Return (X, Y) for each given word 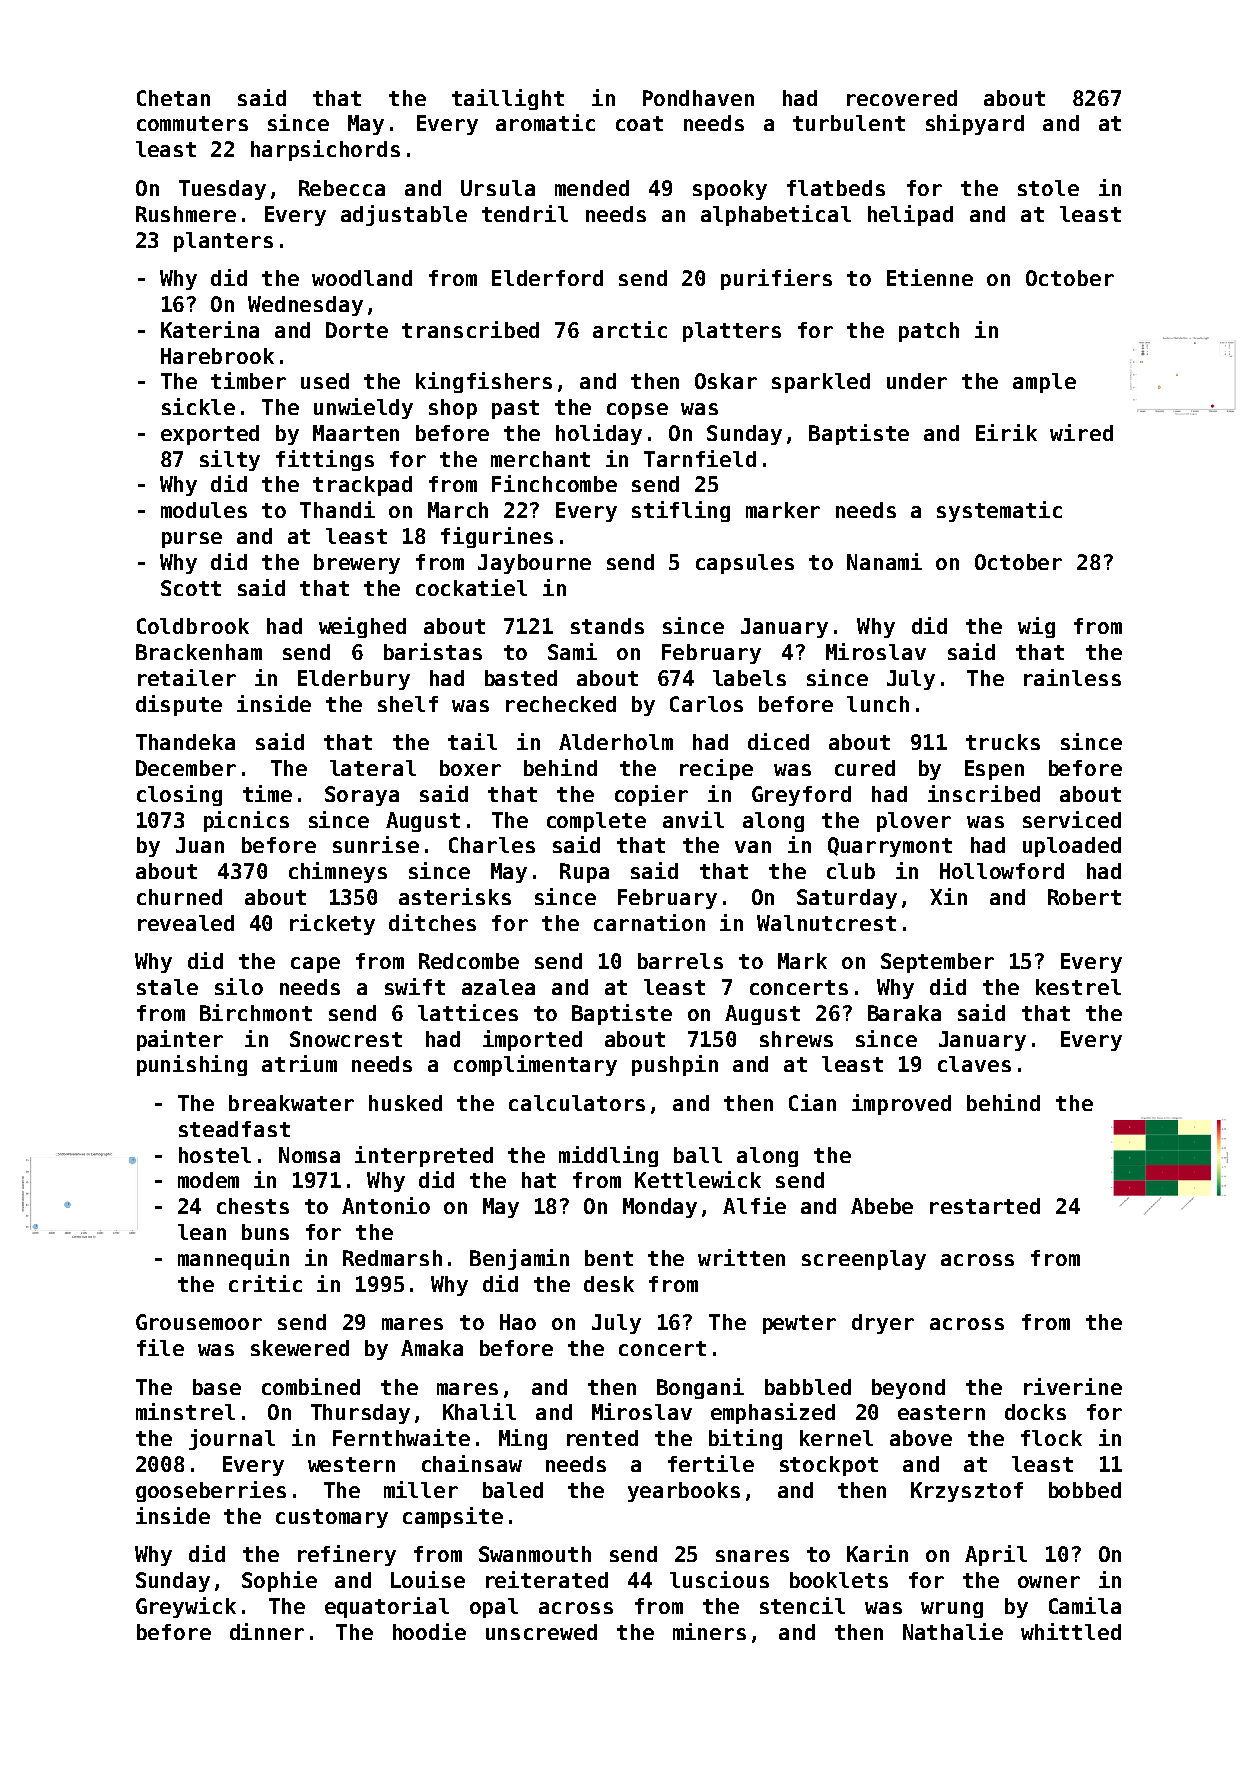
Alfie (754, 1205)
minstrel (185, 1411)
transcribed (470, 329)
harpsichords (325, 150)
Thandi (337, 509)
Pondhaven (698, 98)
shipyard (975, 124)
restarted (985, 1206)
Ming (523, 1439)
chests (253, 1206)
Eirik (1006, 432)
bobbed (1085, 1490)
